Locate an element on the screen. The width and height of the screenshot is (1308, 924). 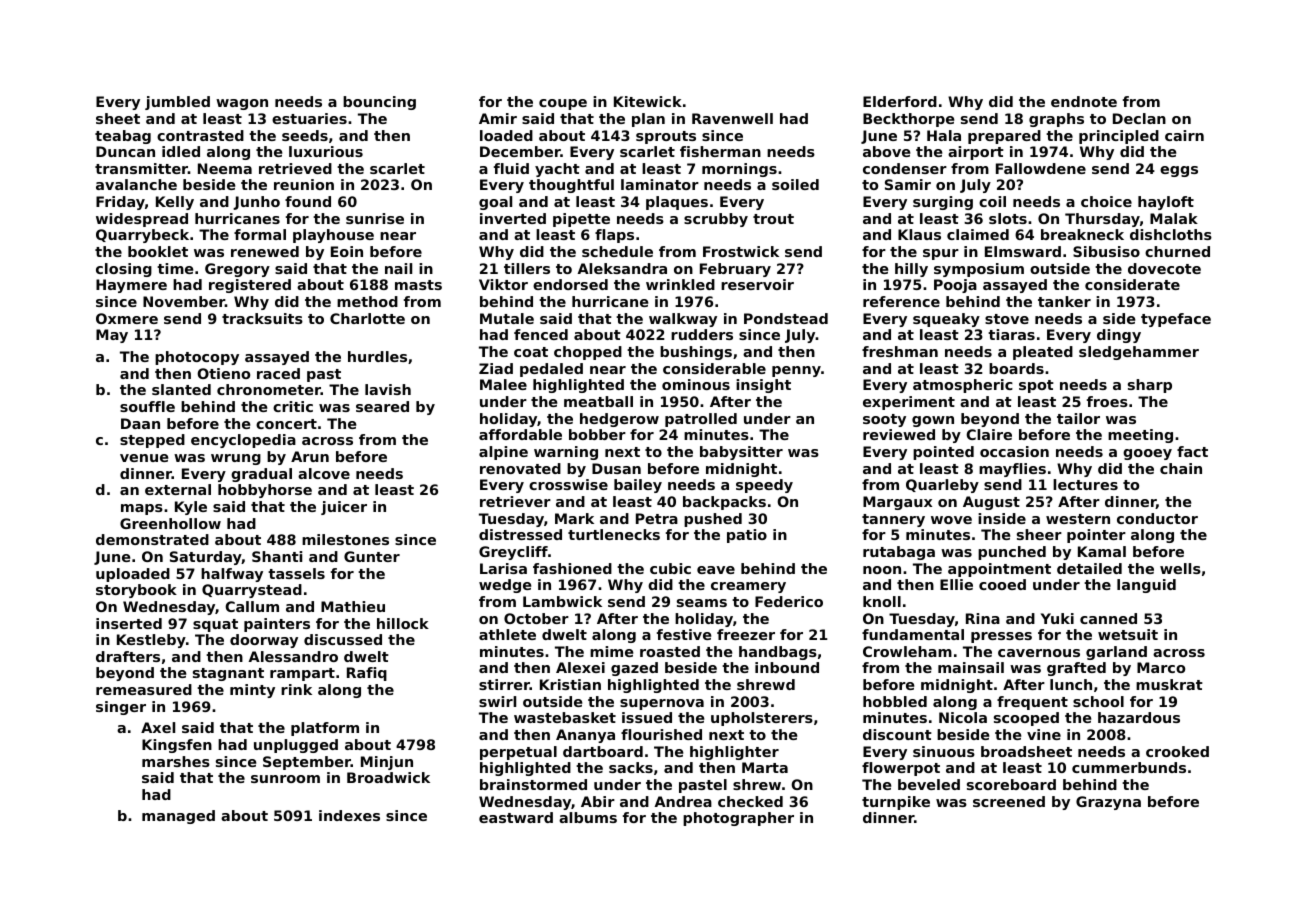
Fallowdene is located at coordinates (1041, 168).
